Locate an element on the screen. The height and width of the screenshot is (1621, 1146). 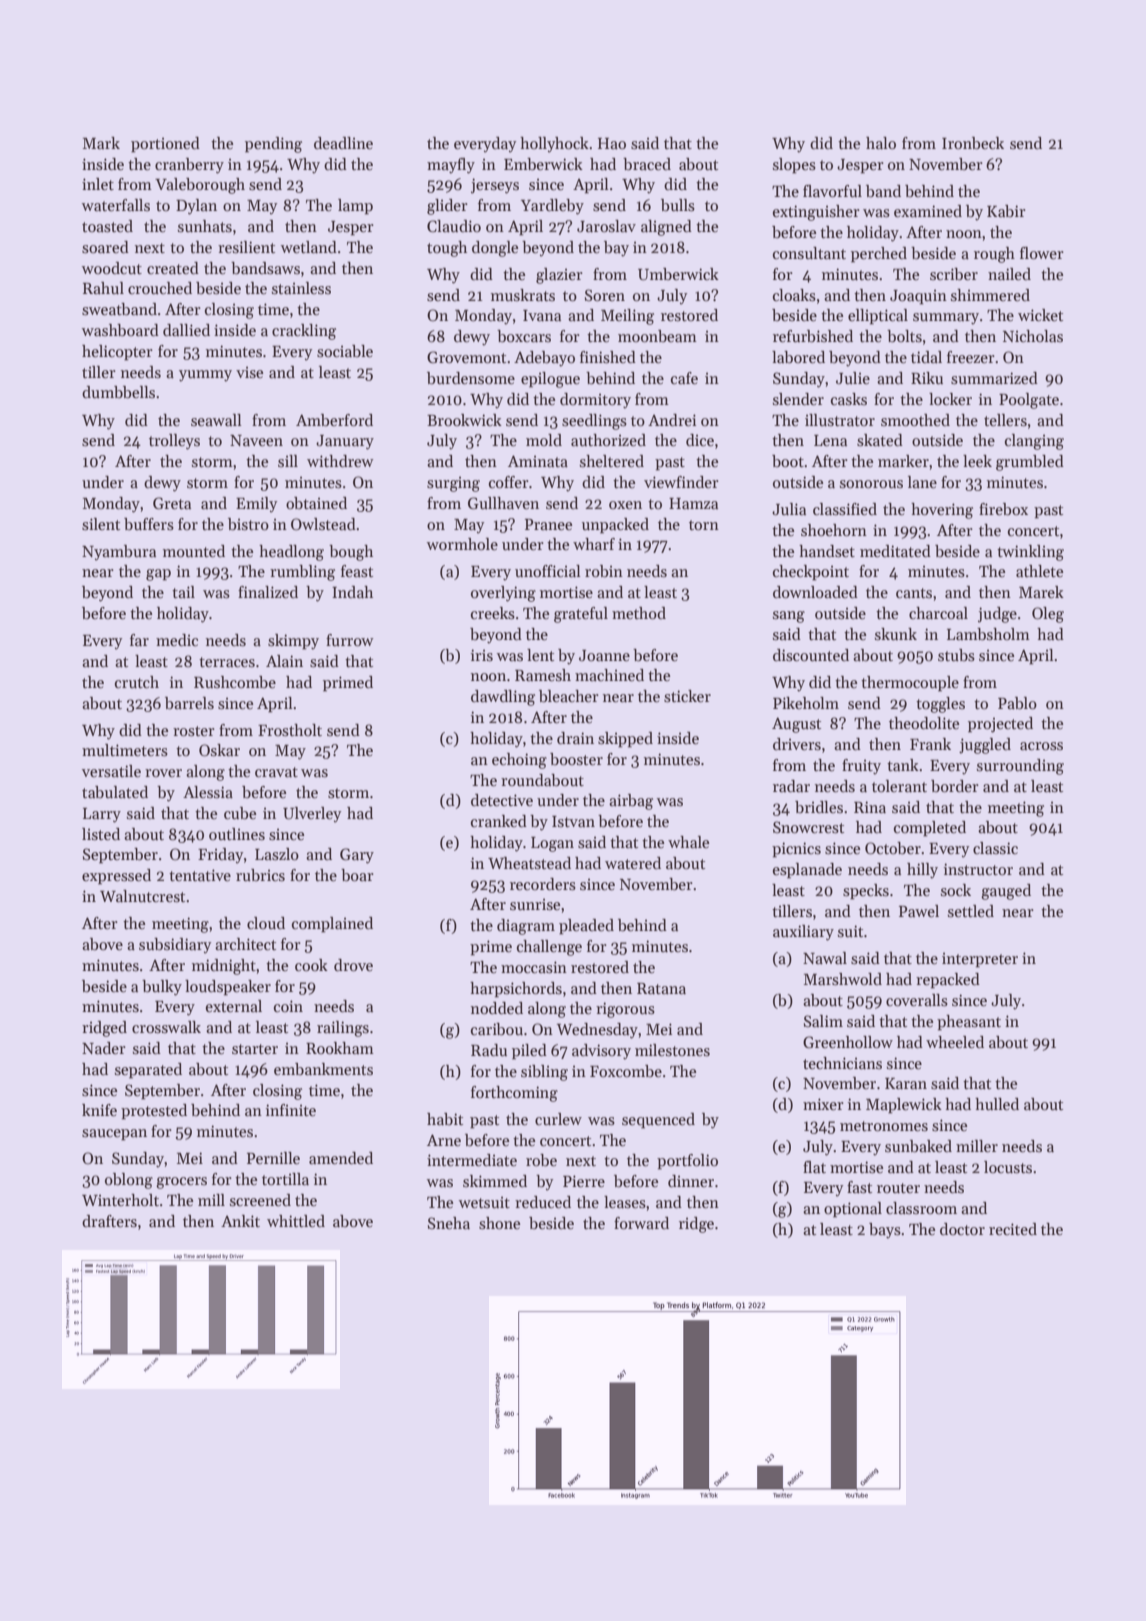
portioned is located at coordinates (165, 145).
